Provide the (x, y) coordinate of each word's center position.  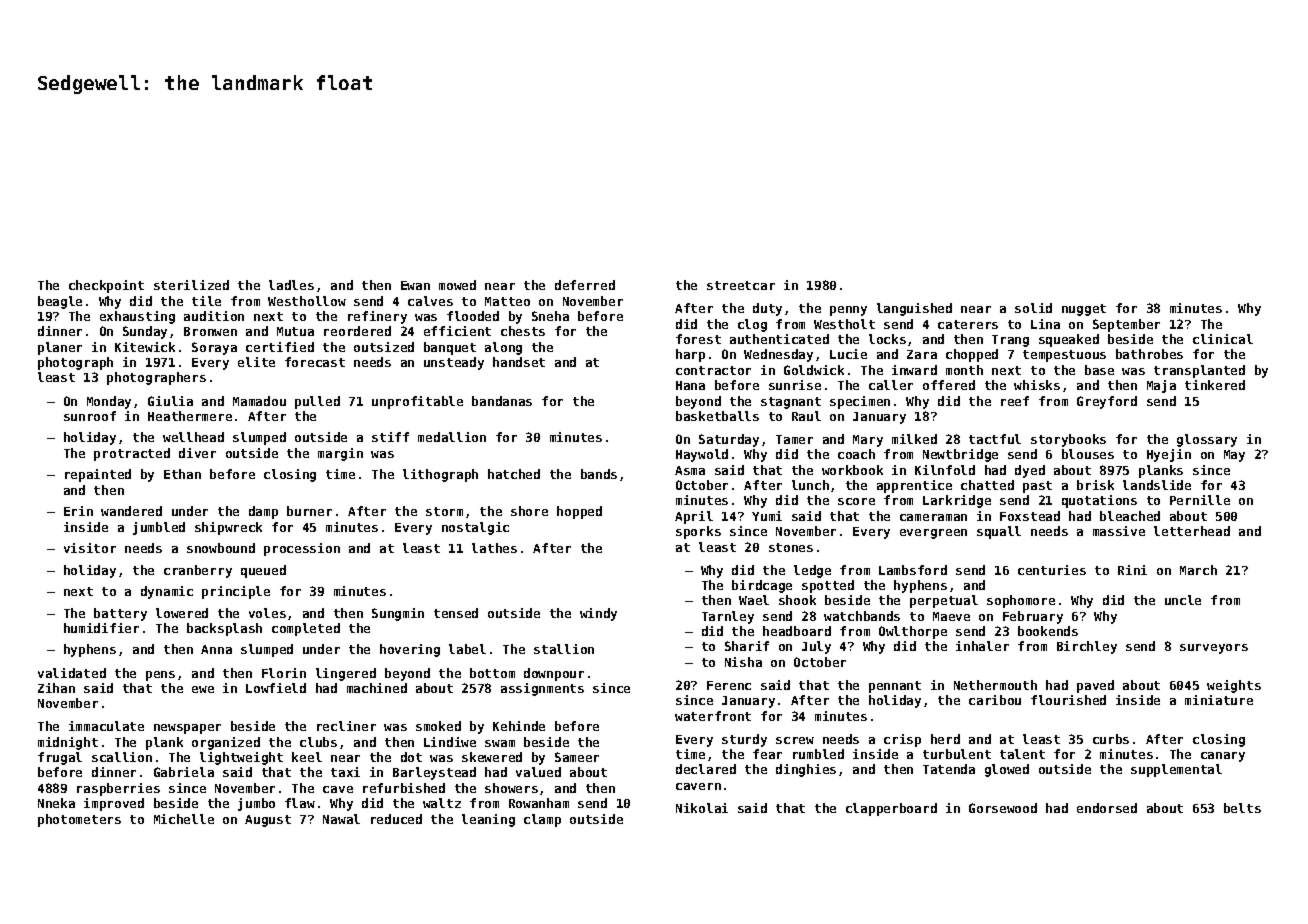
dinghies (806, 770)
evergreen (933, 534)
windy (598, 614)
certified (280, 347)
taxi (345, 772)
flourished (1068, 700)
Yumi (767, 516)
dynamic (167, 592)
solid (1033, 308)
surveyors (1214, 649)
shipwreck (228, 528)
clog (752, 325)
